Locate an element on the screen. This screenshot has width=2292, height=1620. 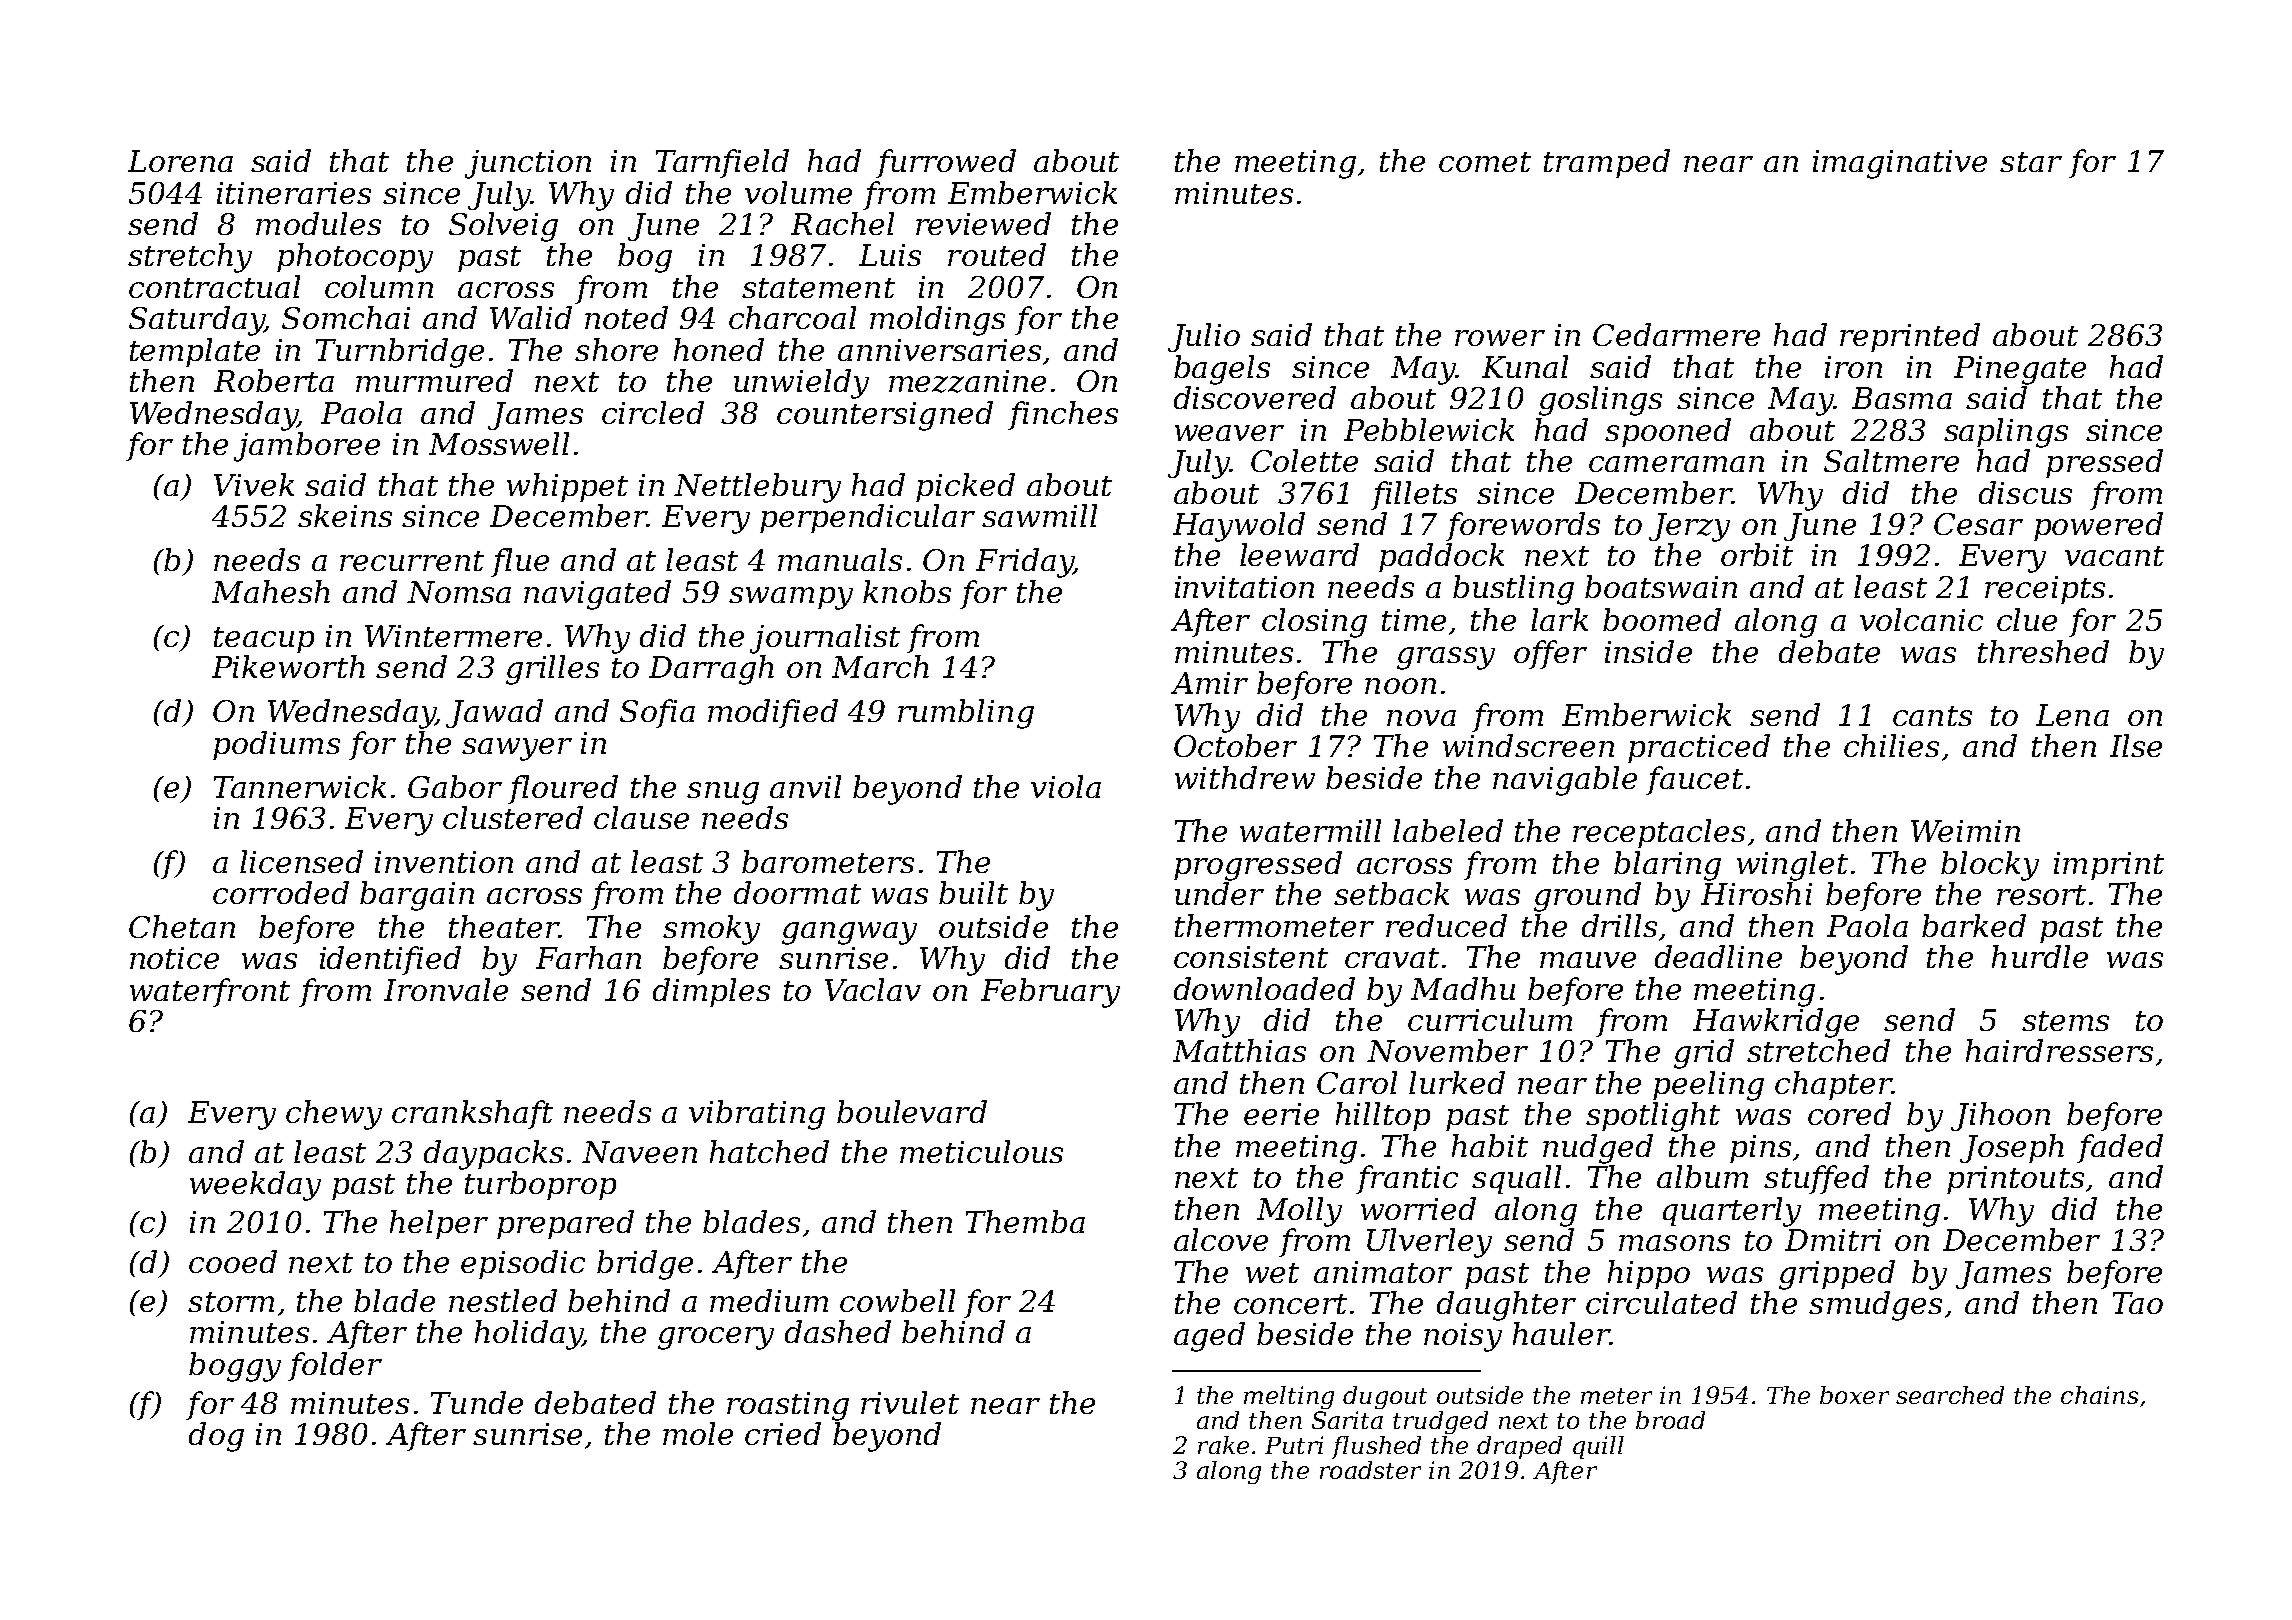
blaring is located at coordinates (1667, 866).
